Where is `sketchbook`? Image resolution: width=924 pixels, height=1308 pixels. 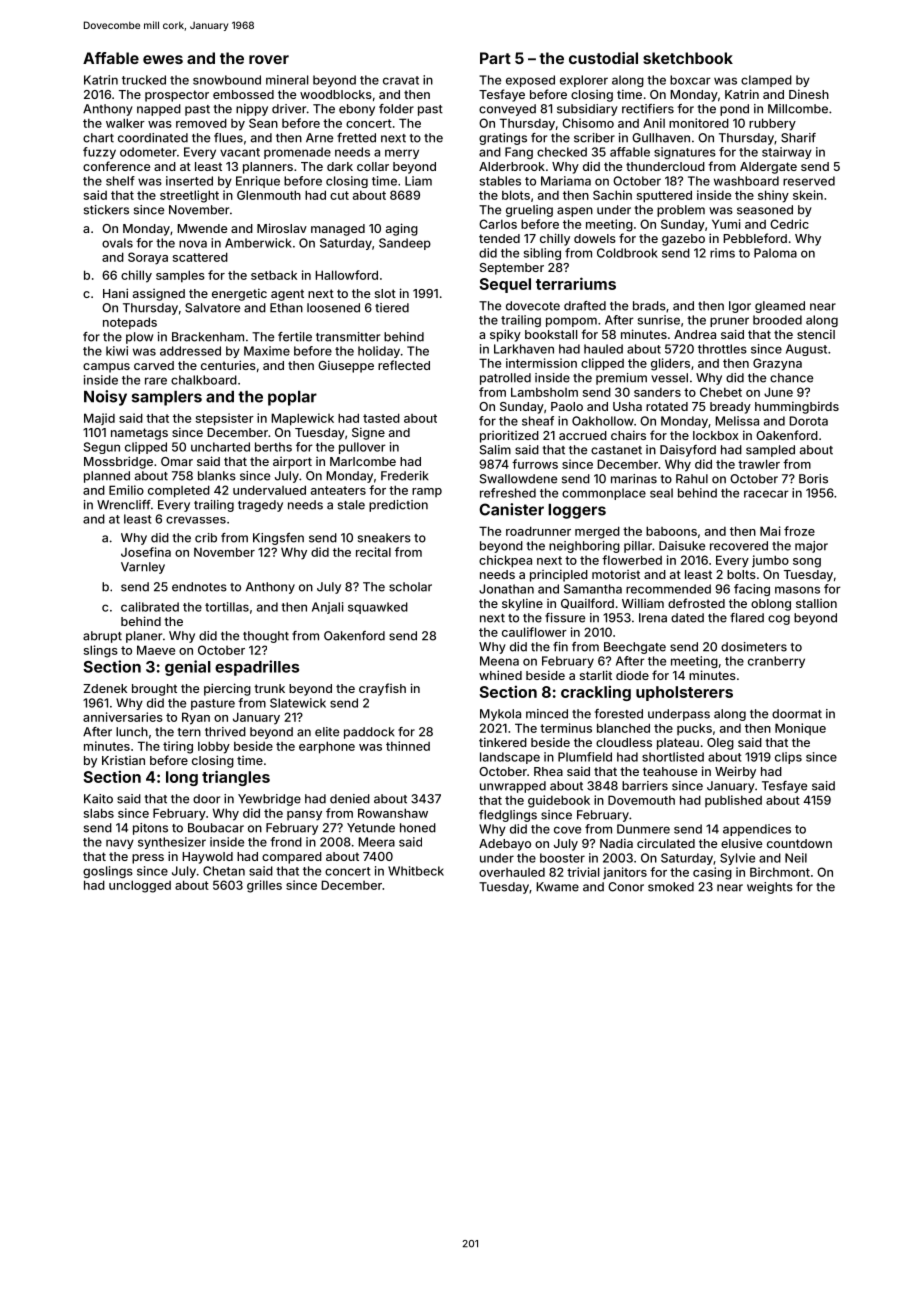
sketchbook is located at coordinates (688, 58).
